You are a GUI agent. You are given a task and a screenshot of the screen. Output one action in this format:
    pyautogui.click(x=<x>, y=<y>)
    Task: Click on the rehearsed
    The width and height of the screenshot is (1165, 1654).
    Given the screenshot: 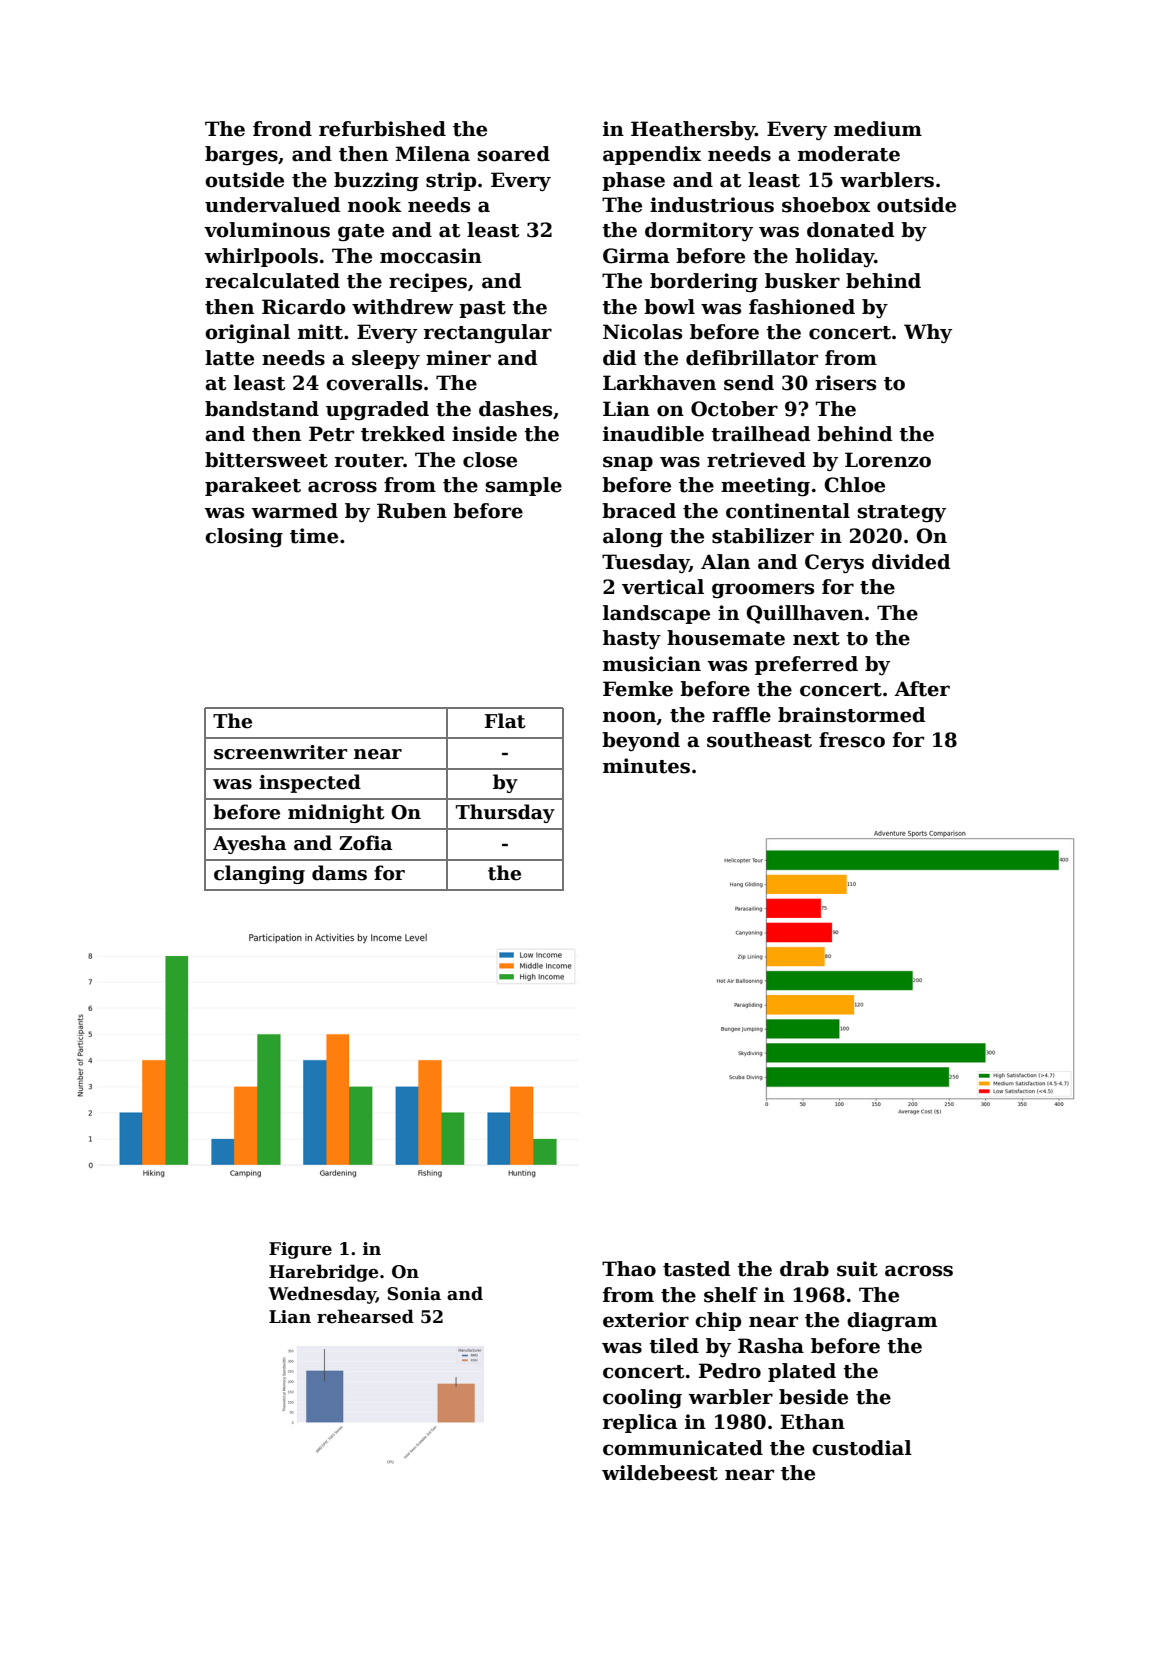 What is the action you would take?
    pyautogui.click(x=365, y=1316)
